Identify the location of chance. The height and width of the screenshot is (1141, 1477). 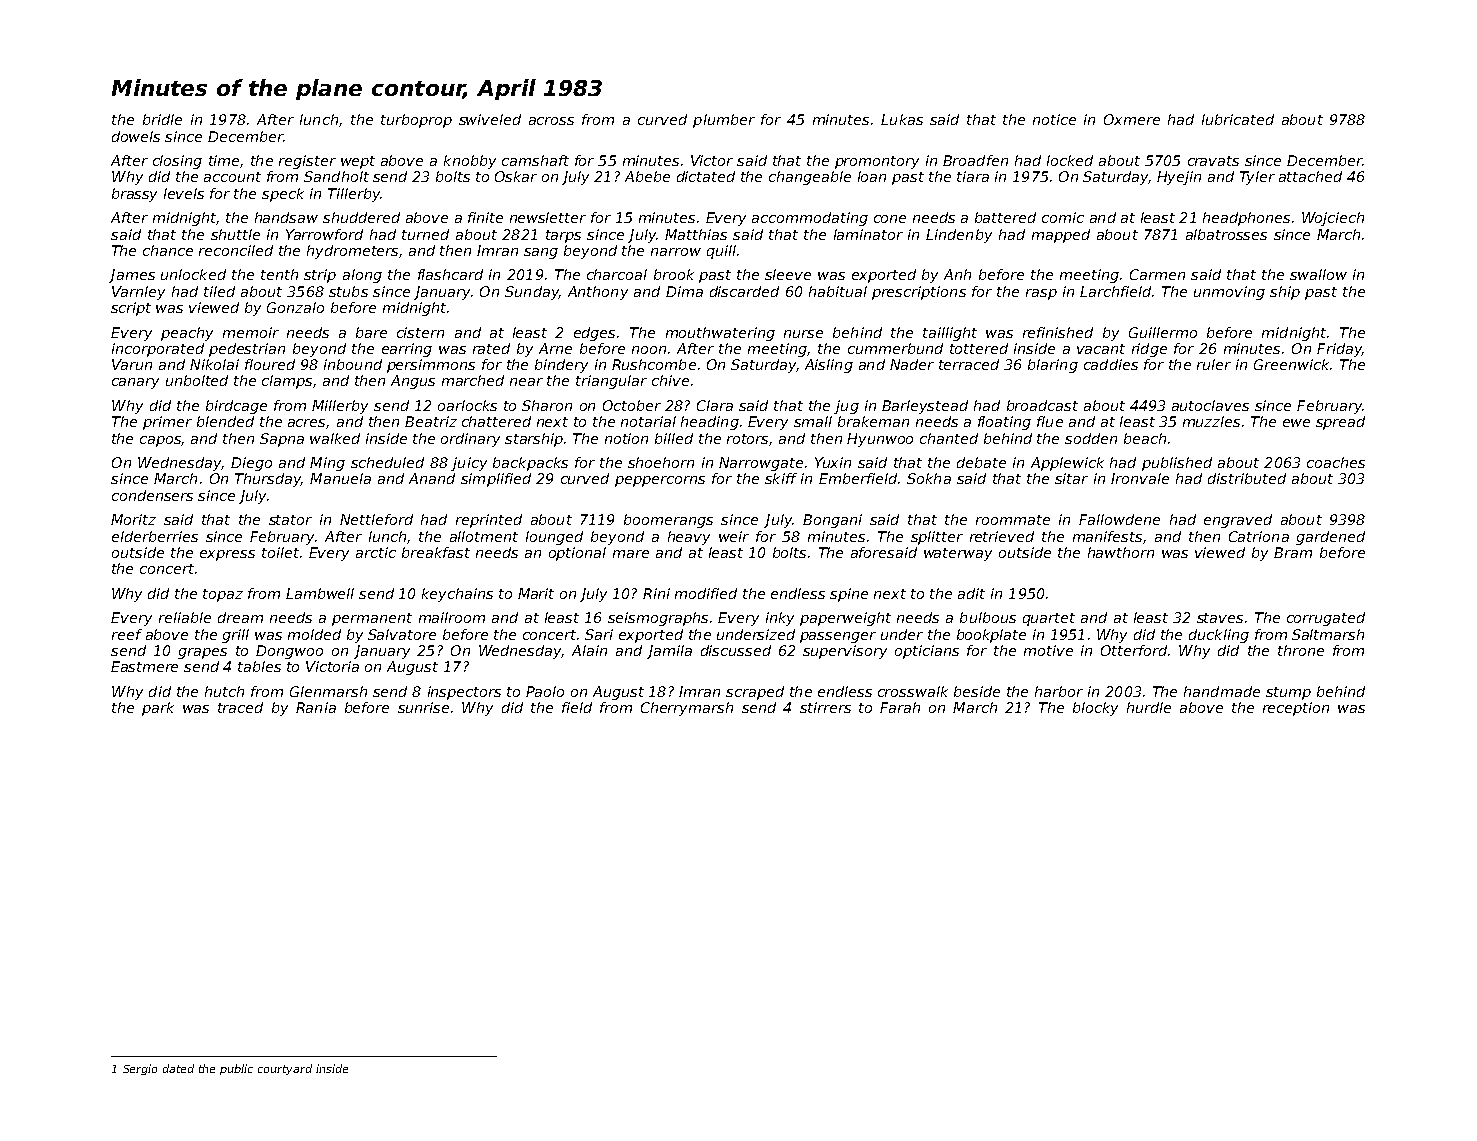
(168, 250).
